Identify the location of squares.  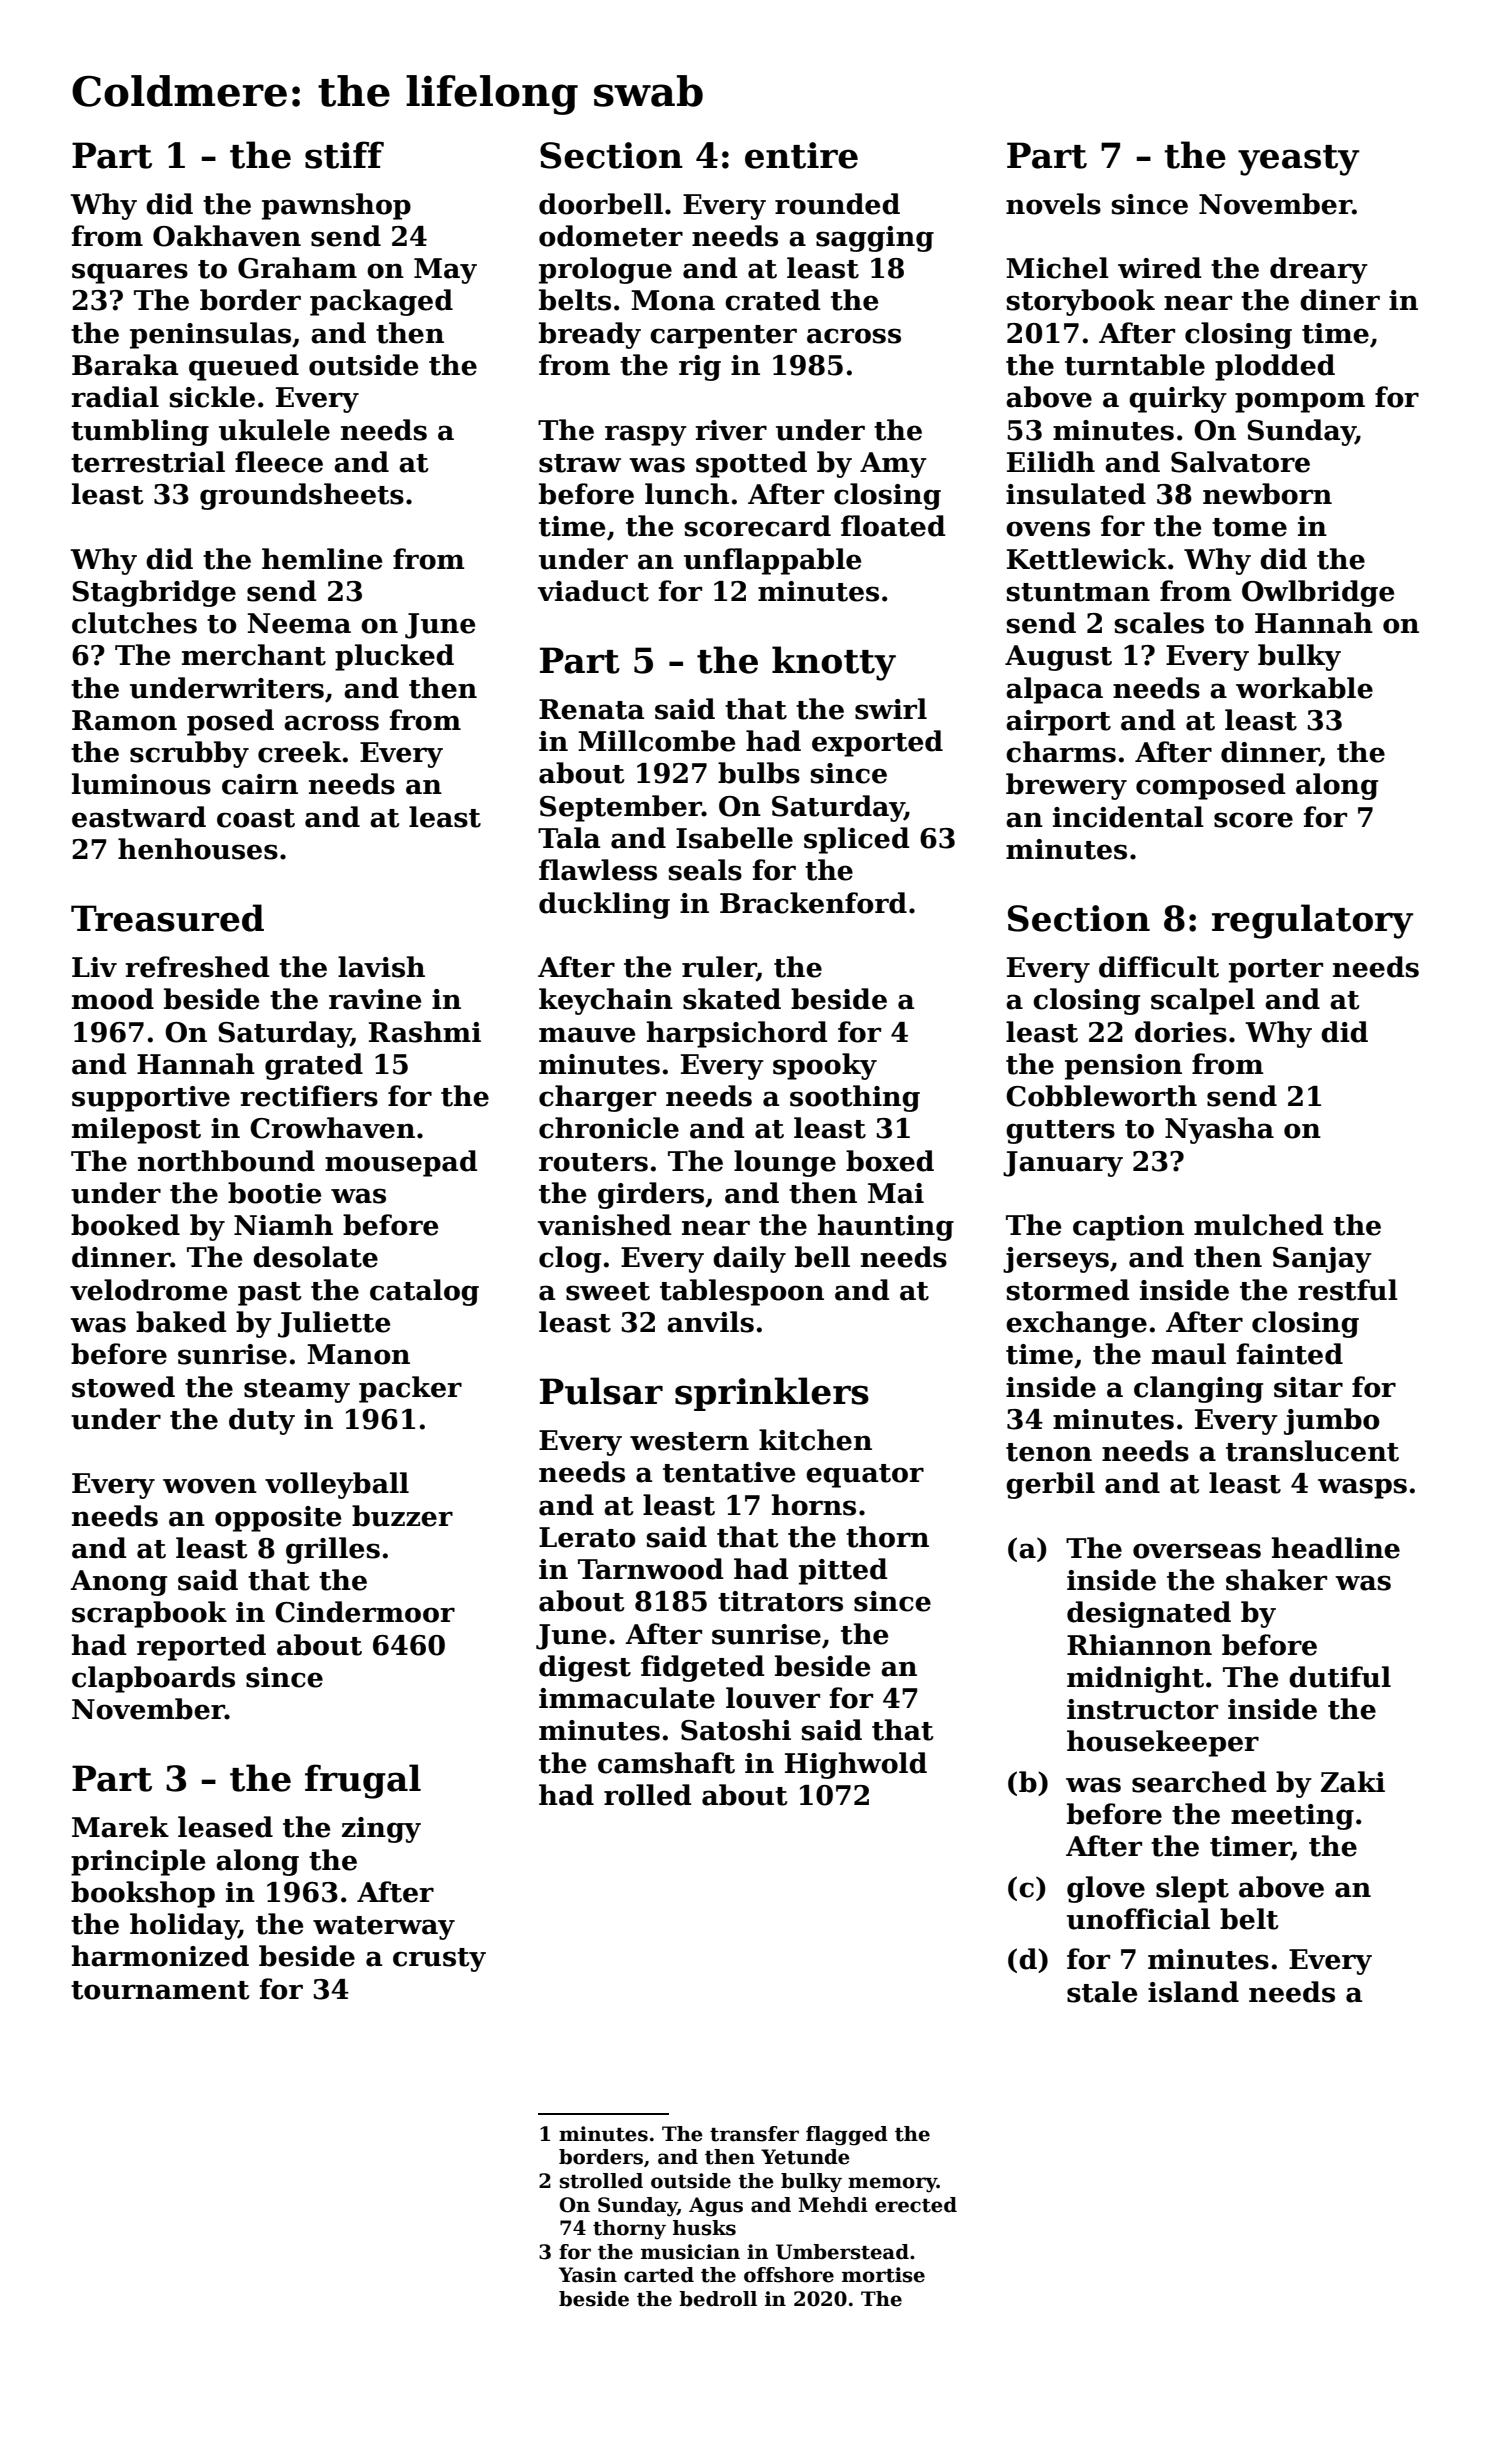
(130, 273).
